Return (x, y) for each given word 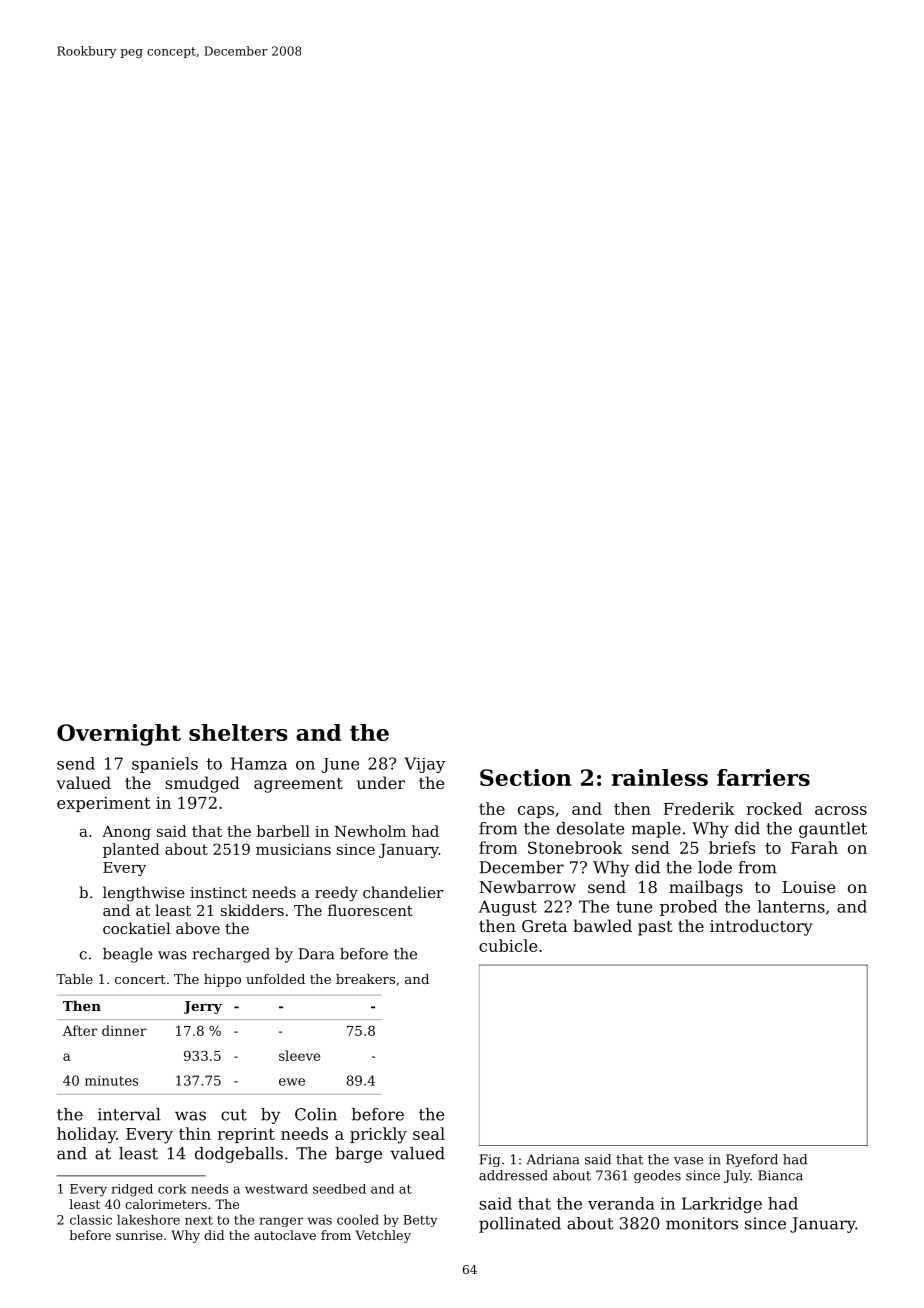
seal (429, 1133)
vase (688, 1161)
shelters (238, 732)
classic (91, 1219)
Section (526, 777)
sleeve (299, 1055)
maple (656, 830)
